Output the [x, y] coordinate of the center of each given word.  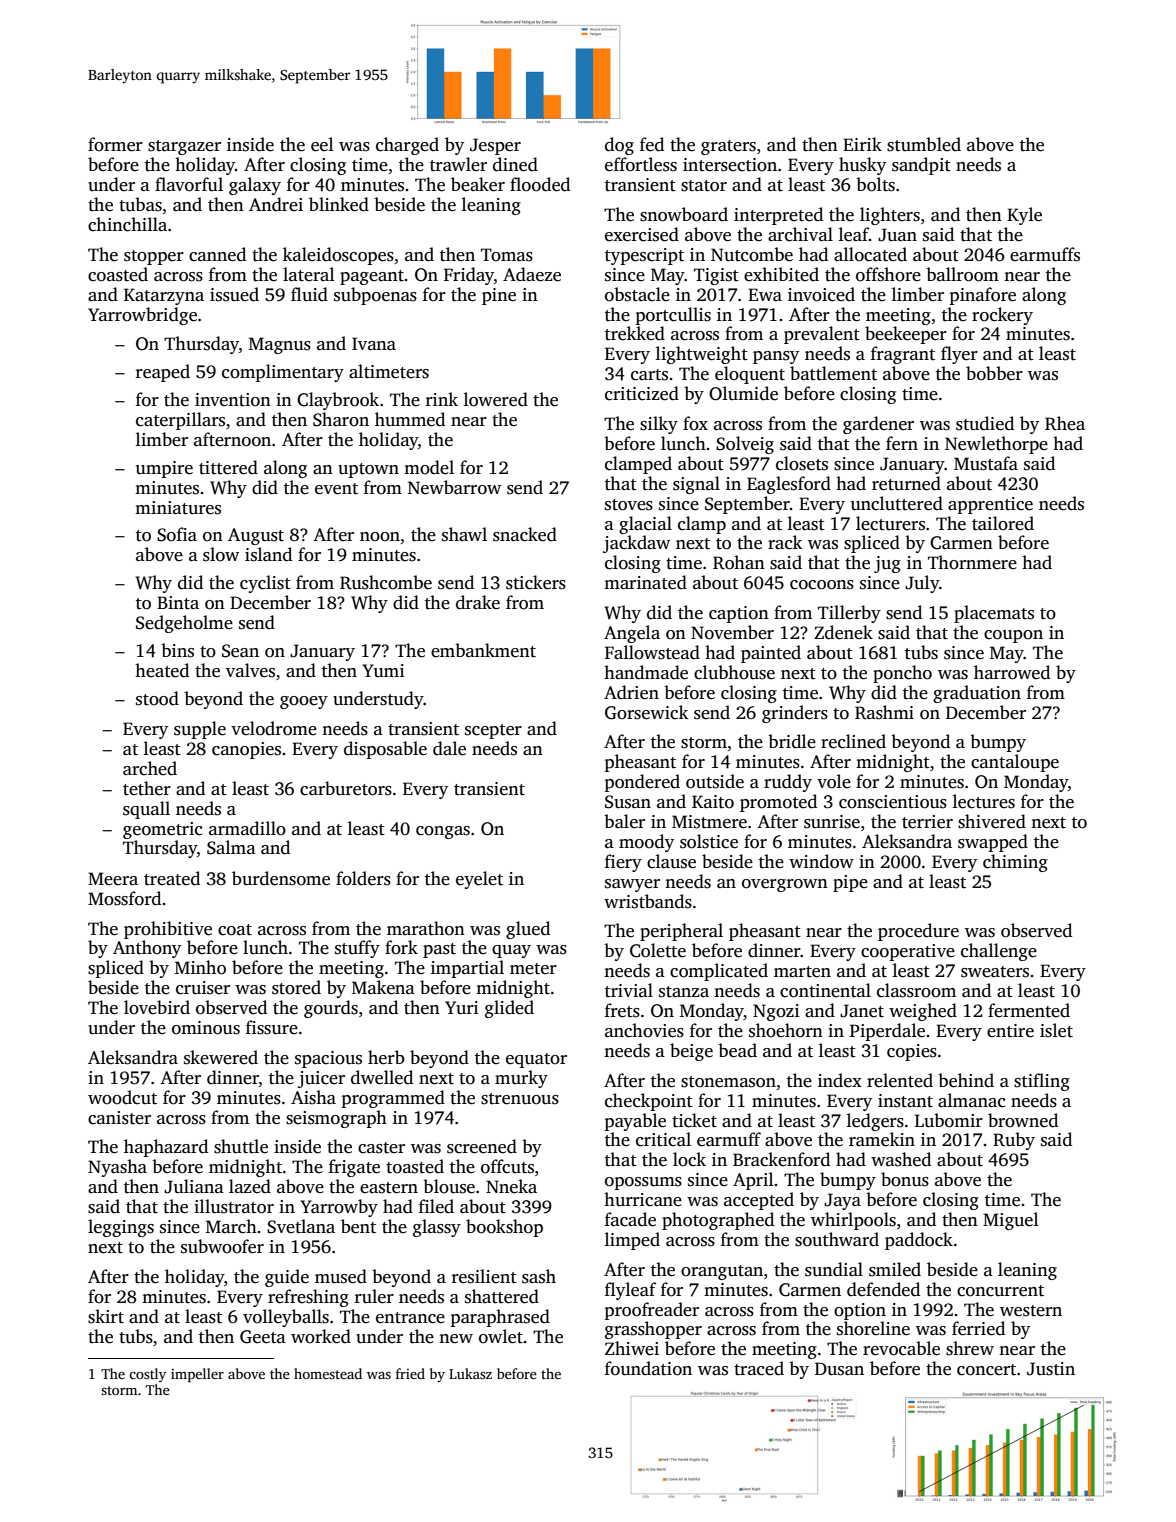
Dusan [839, 1369]
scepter [493, 731]
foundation [648, 1368]
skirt [106, 1316]
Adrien [631, 692]
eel [322, 144]
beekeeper [906, 335]
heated [162, 670]
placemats [994, 614]
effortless [641, 164]
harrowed [1012, 672]
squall [146, 810]
